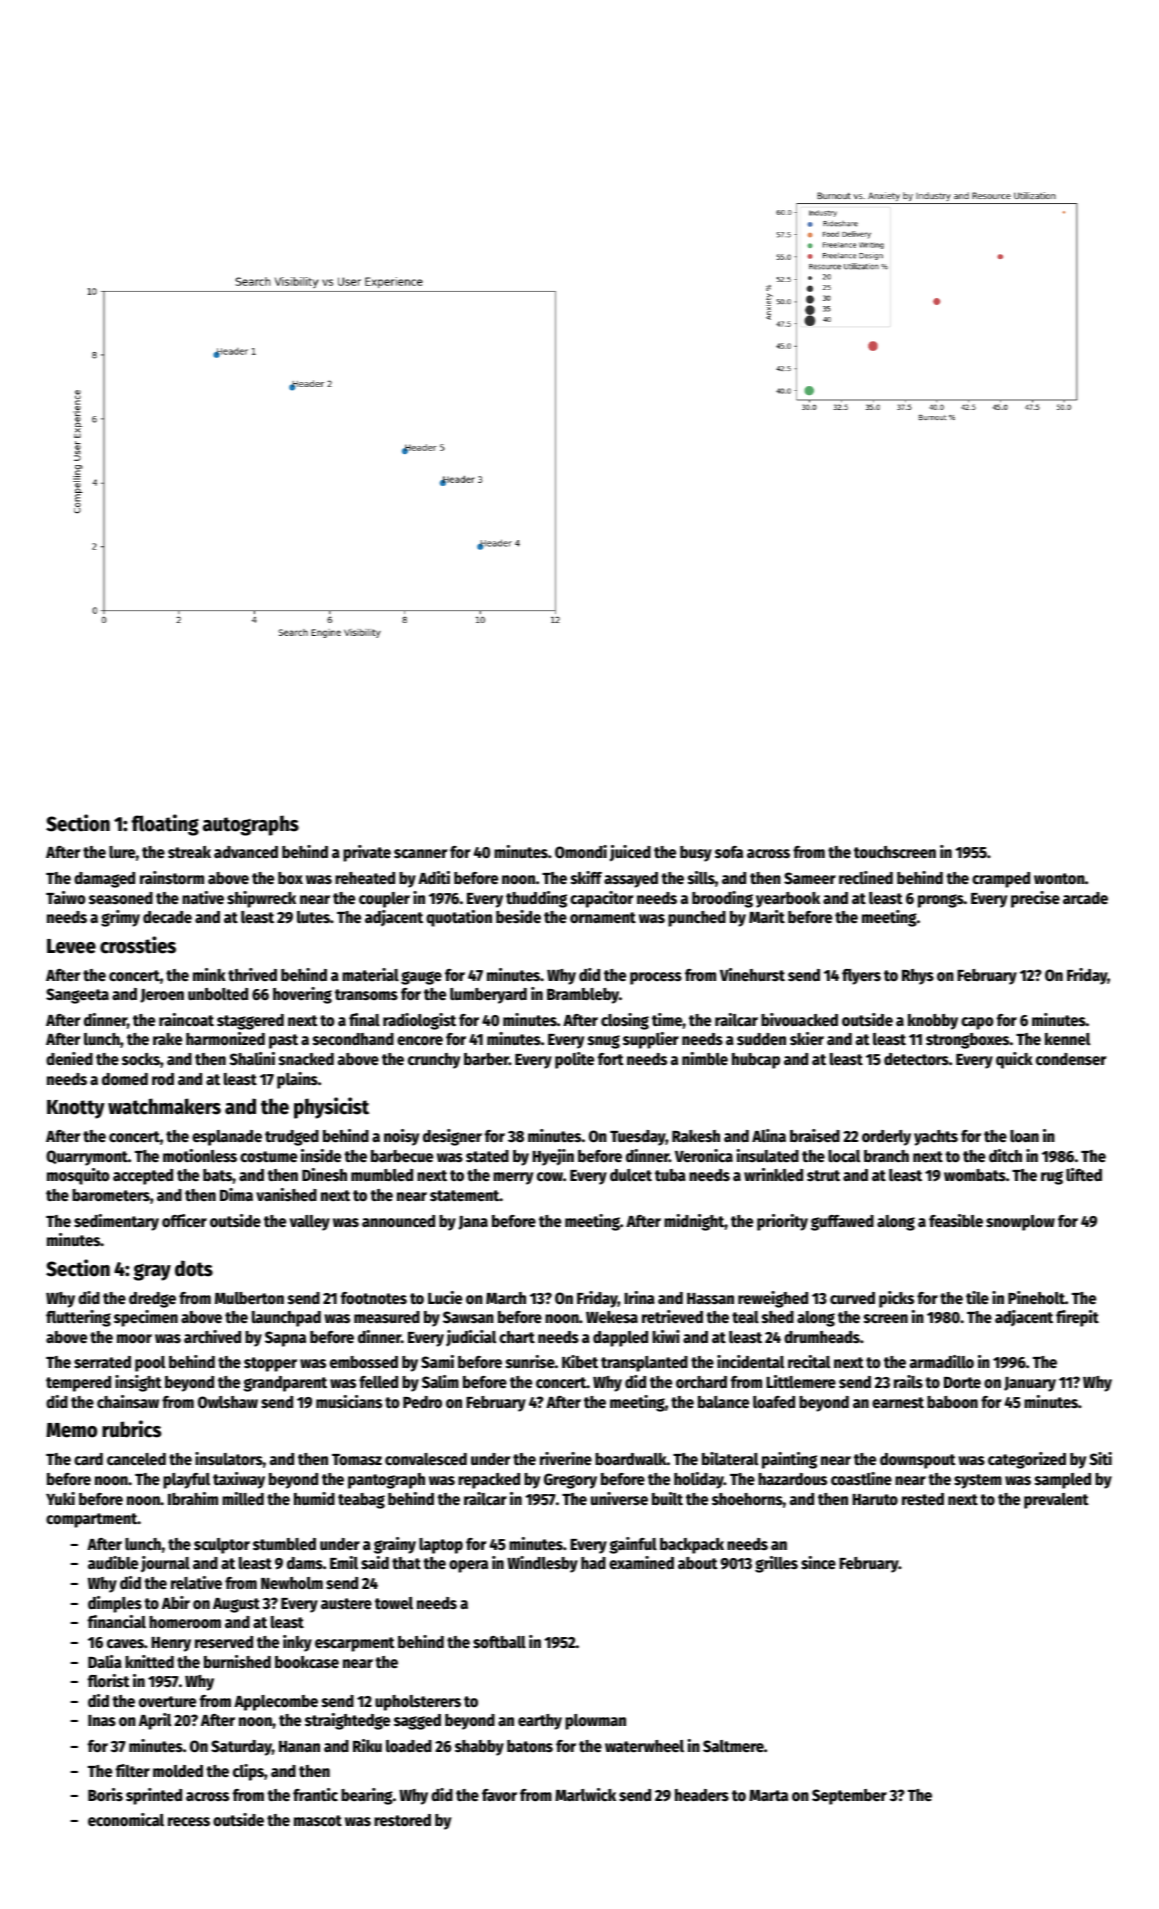 The width and height of the screenshot is (1159, 1909). Describe the element at coordinates (426, 1459) in the screenshot. I see `convalesced` at that location.
